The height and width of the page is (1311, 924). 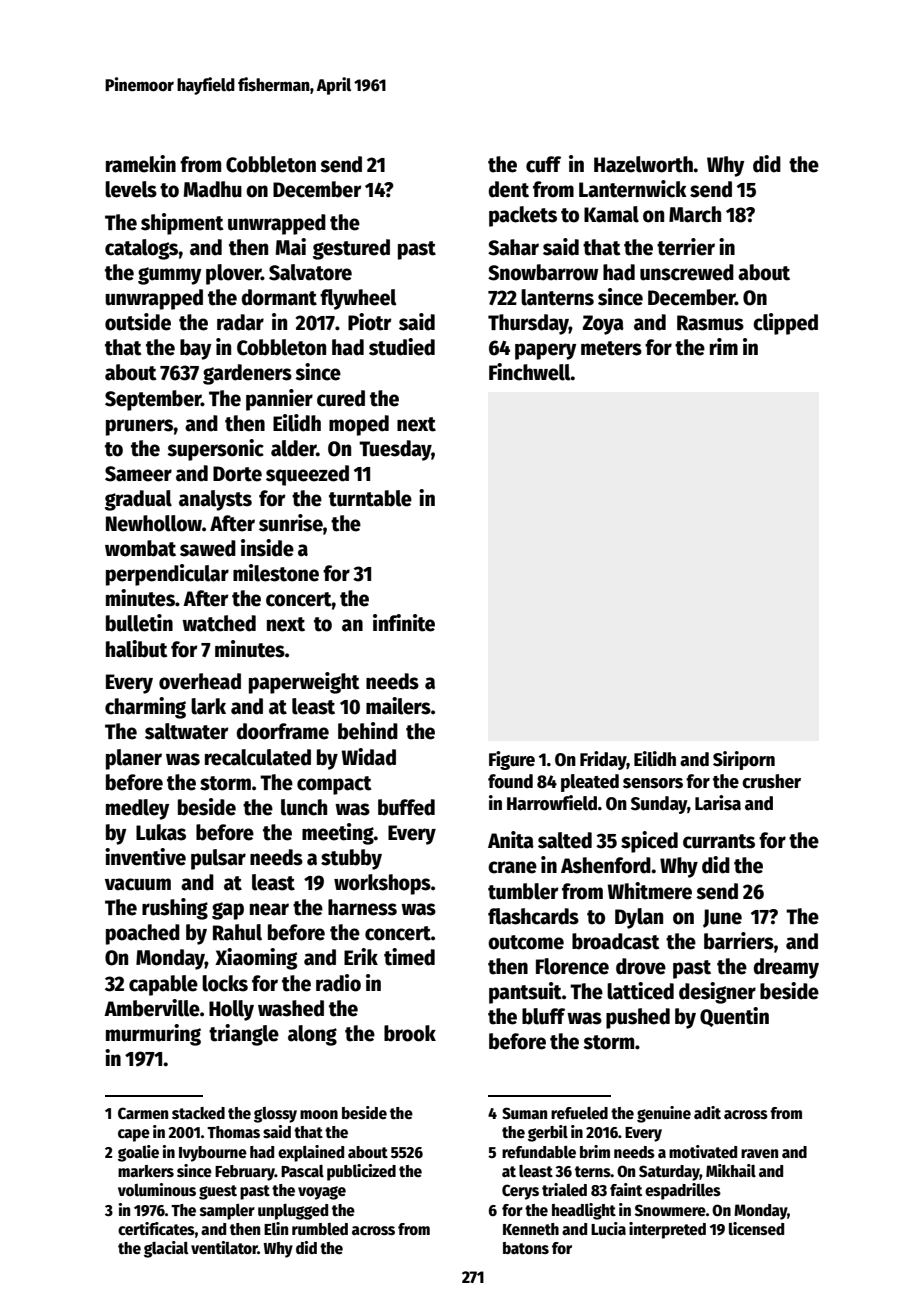 What do you see at coordinates (244, 1035) in the page?
I see `triangle` at bounding box center [244, 1035].
